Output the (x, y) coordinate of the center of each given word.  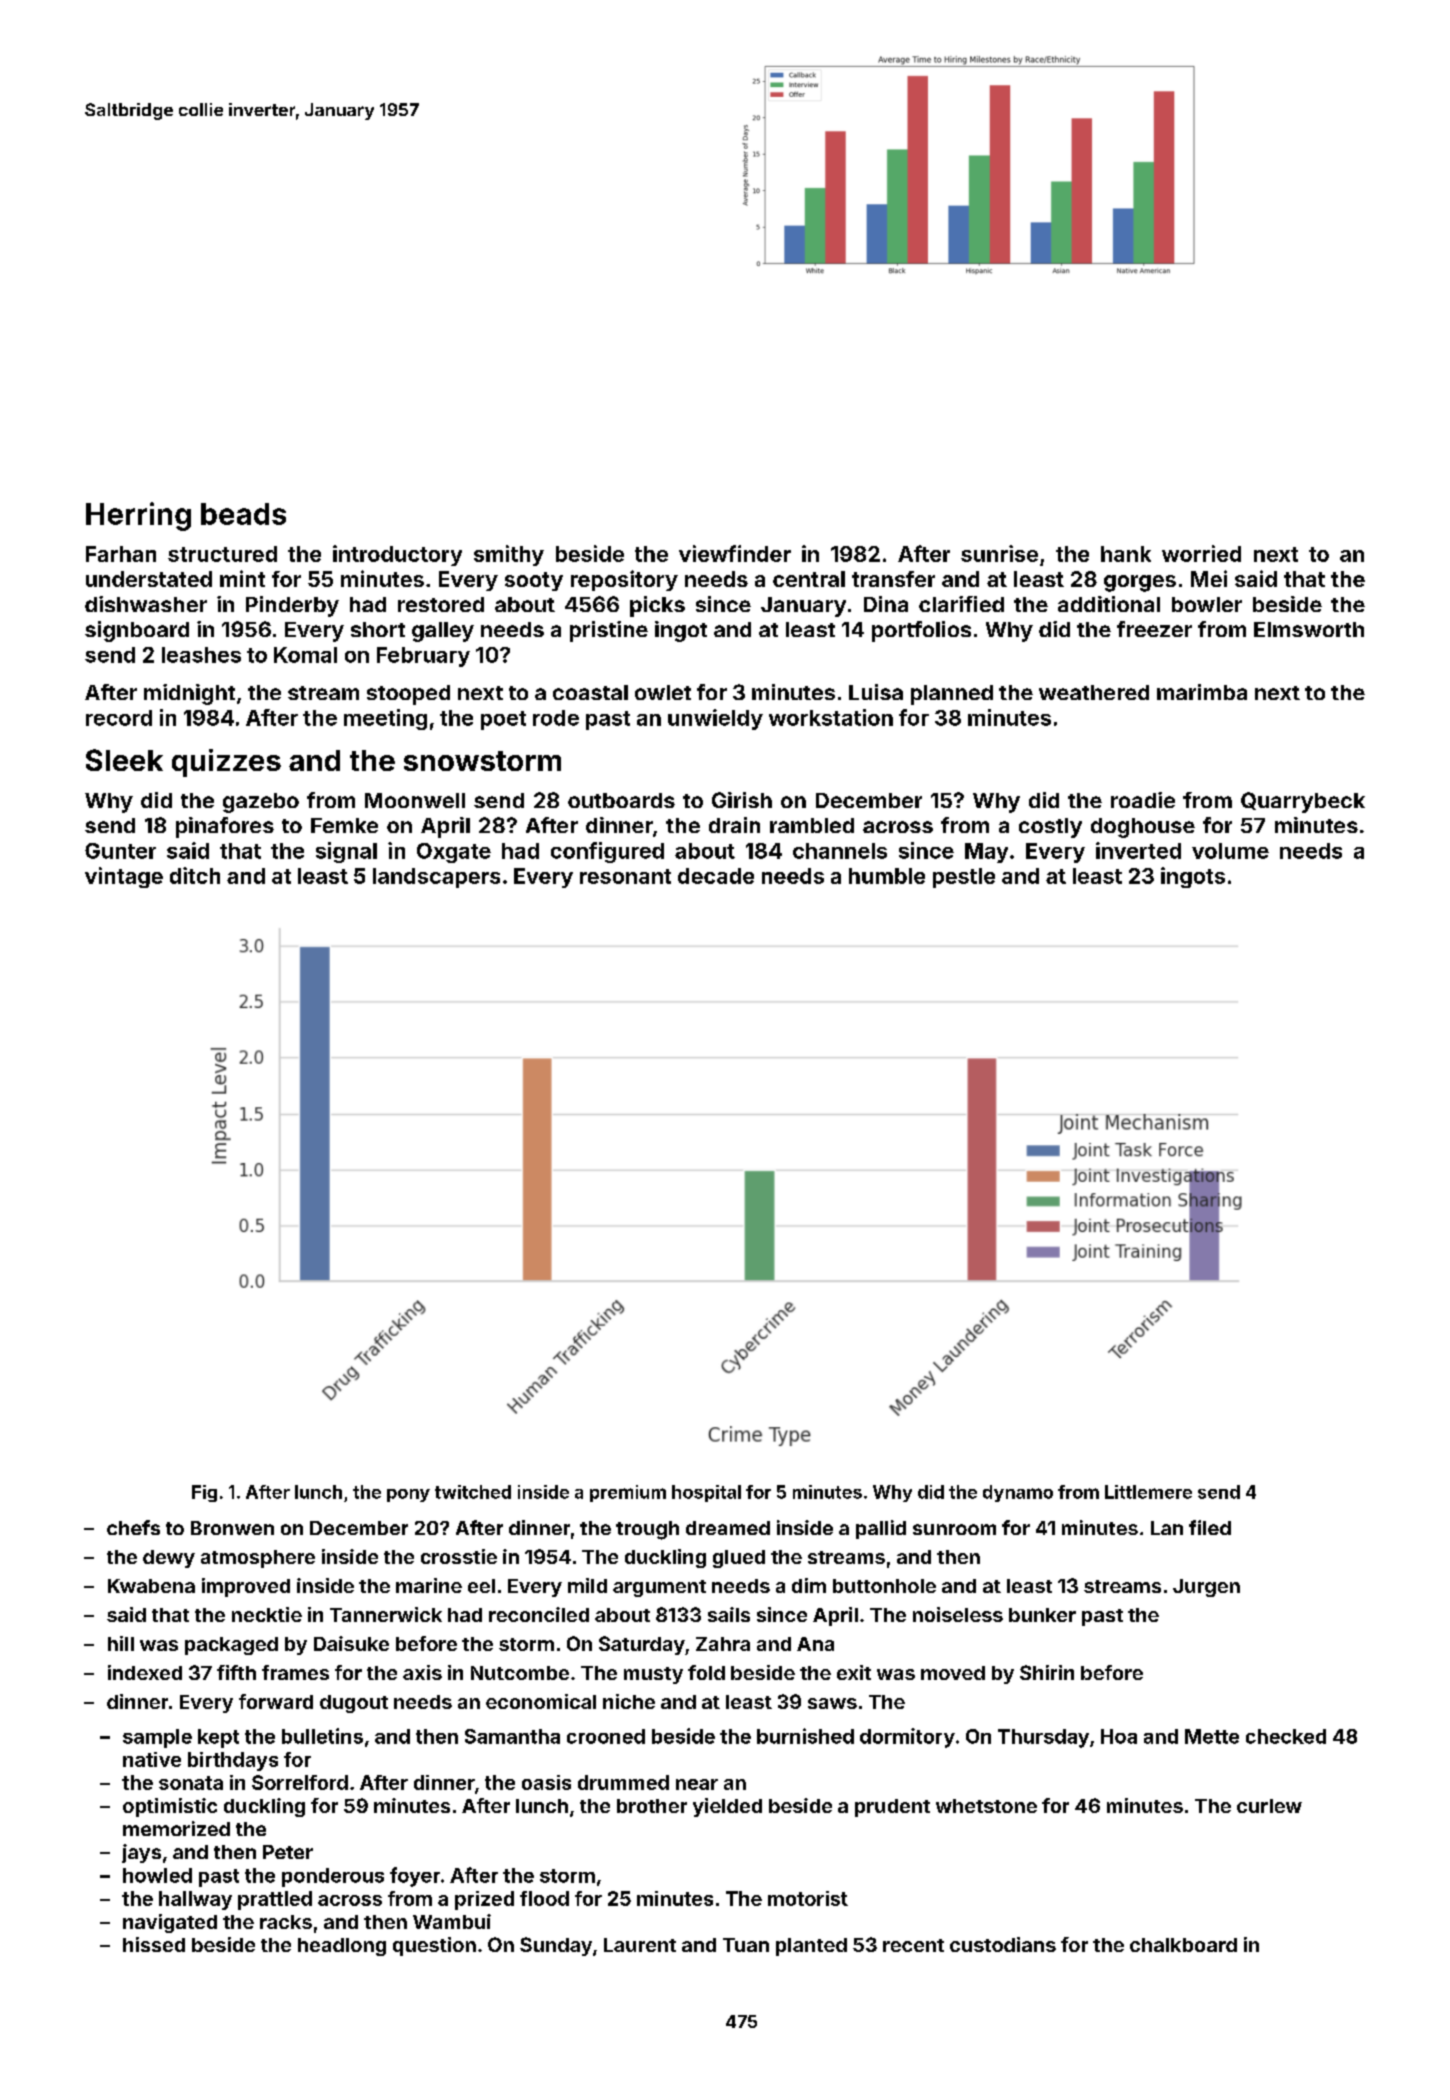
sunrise (999, 553)
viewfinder (735, 553)
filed (1210, 1527)
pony (408, 1495)
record (119, 718)
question (434, 1946)
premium (628, 1493)
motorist (808, 1898)
